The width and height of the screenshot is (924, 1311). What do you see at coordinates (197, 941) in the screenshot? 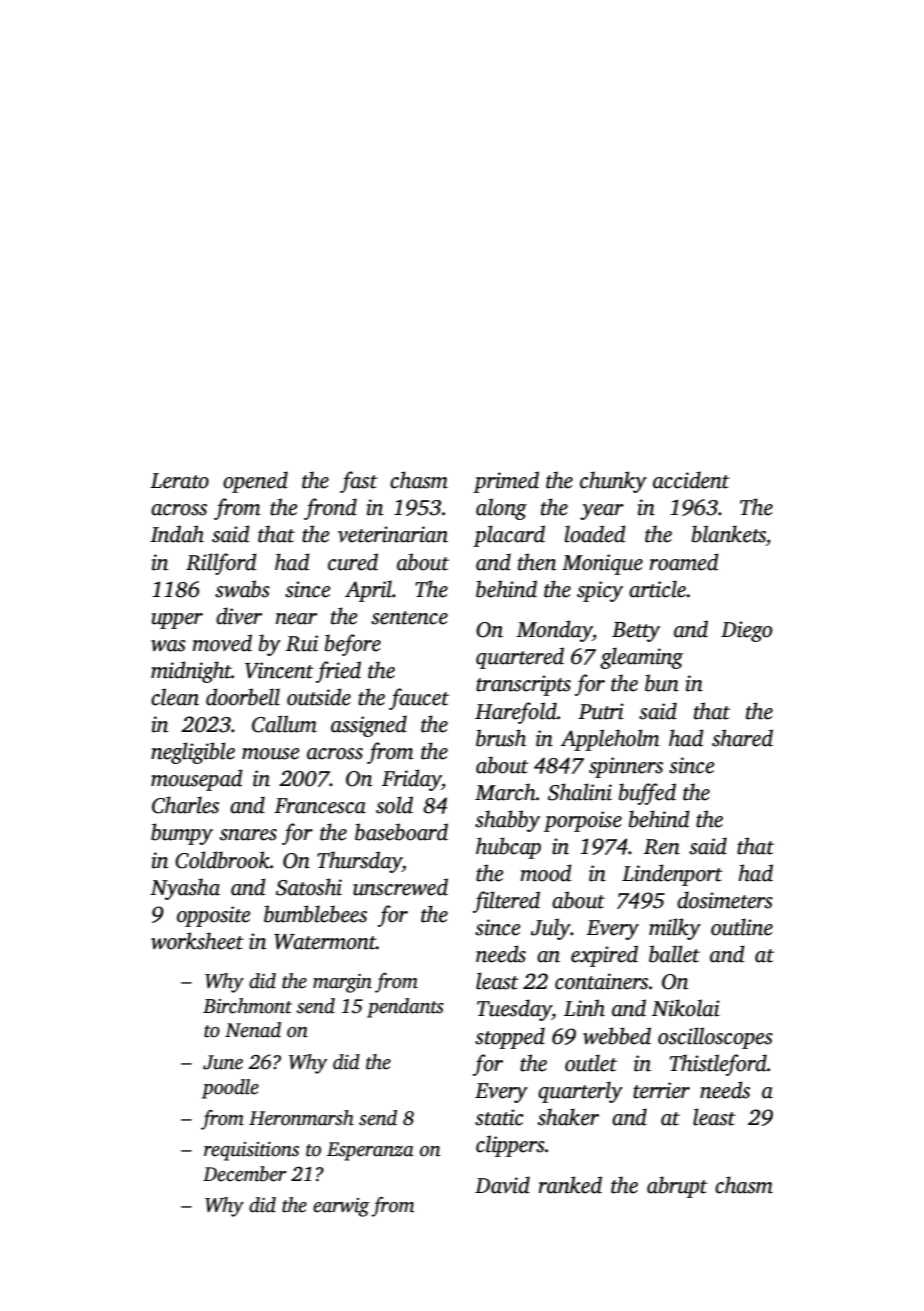
I see `worksheet` at bounding box center [197, 941].
